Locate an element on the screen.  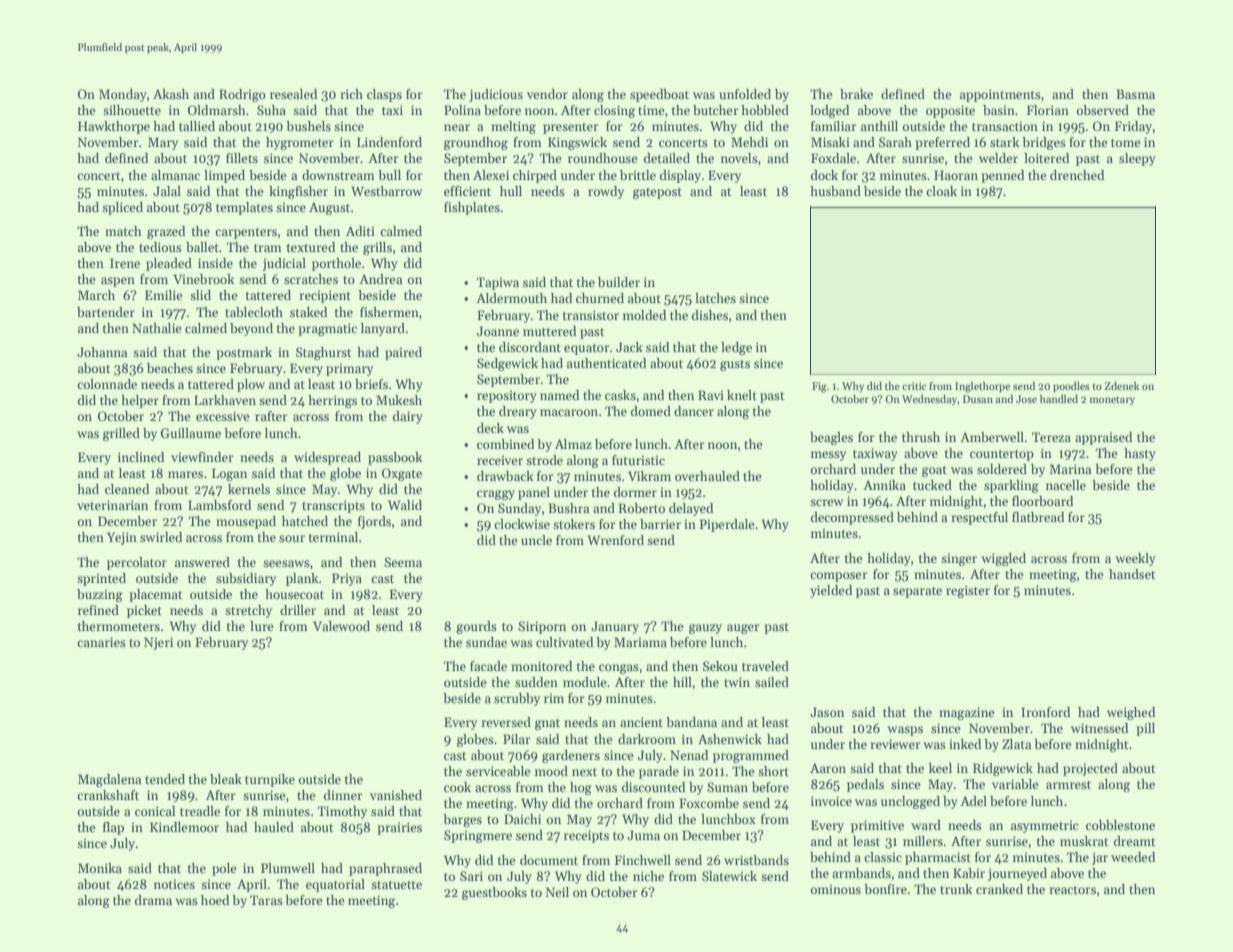
Taras is located at coordinates (266, 900).
